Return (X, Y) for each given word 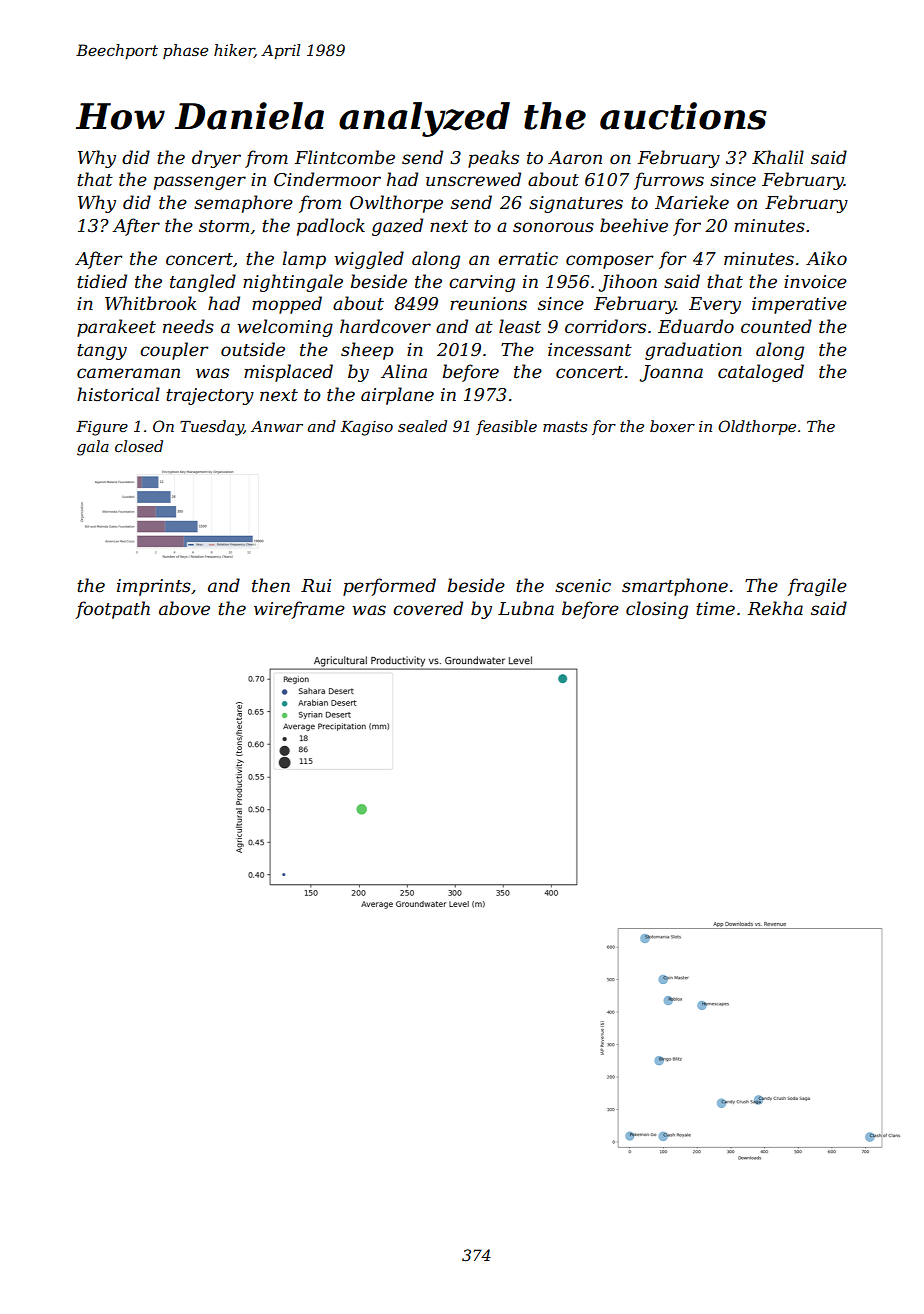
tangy (102, 352)
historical (118, 394)
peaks (493, 159)
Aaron (575, 157)
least (520, 326)
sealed (422, 426)
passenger (200, 183)
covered (428, 608)
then (271, 585)
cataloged (761, 373)
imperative (799, 305)
